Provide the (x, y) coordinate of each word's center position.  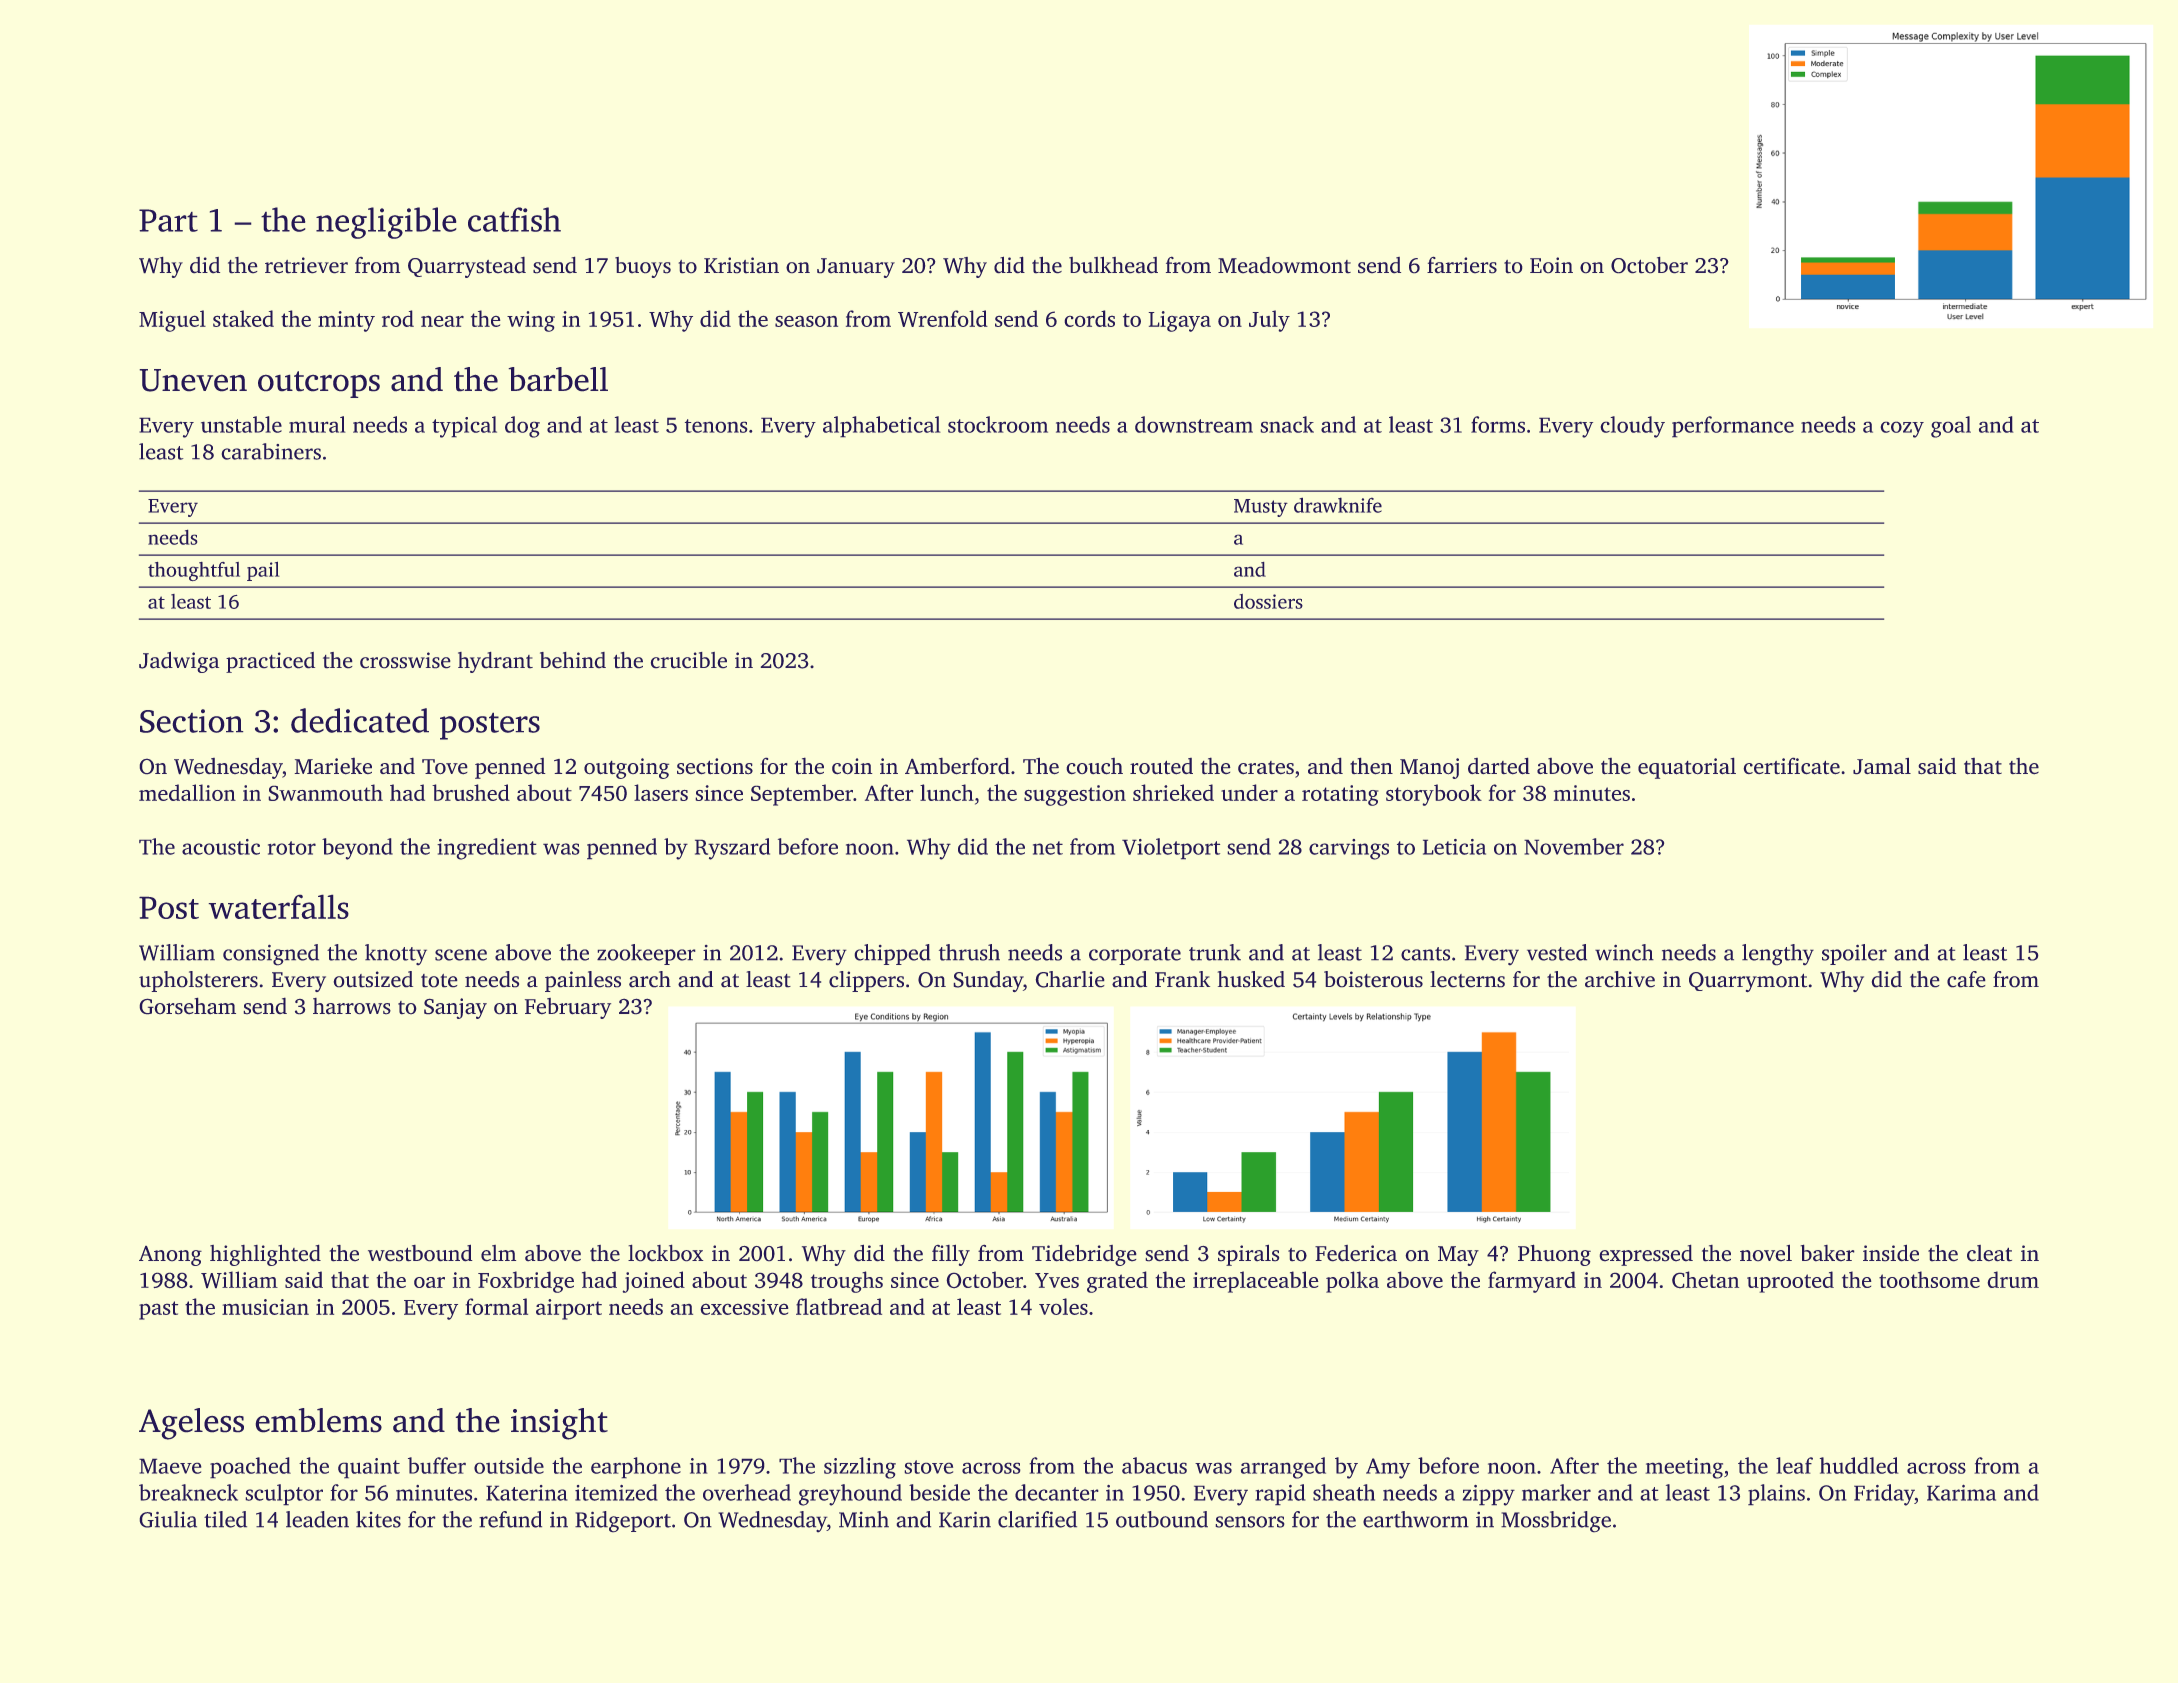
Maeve (170, 1466)
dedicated (360, 720)
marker (1556, 1492)
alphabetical (882, 427)
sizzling (860, 1468)
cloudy (1632, 427)
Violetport (1171, 849)
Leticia (1454, 847)
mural (317, 424)
